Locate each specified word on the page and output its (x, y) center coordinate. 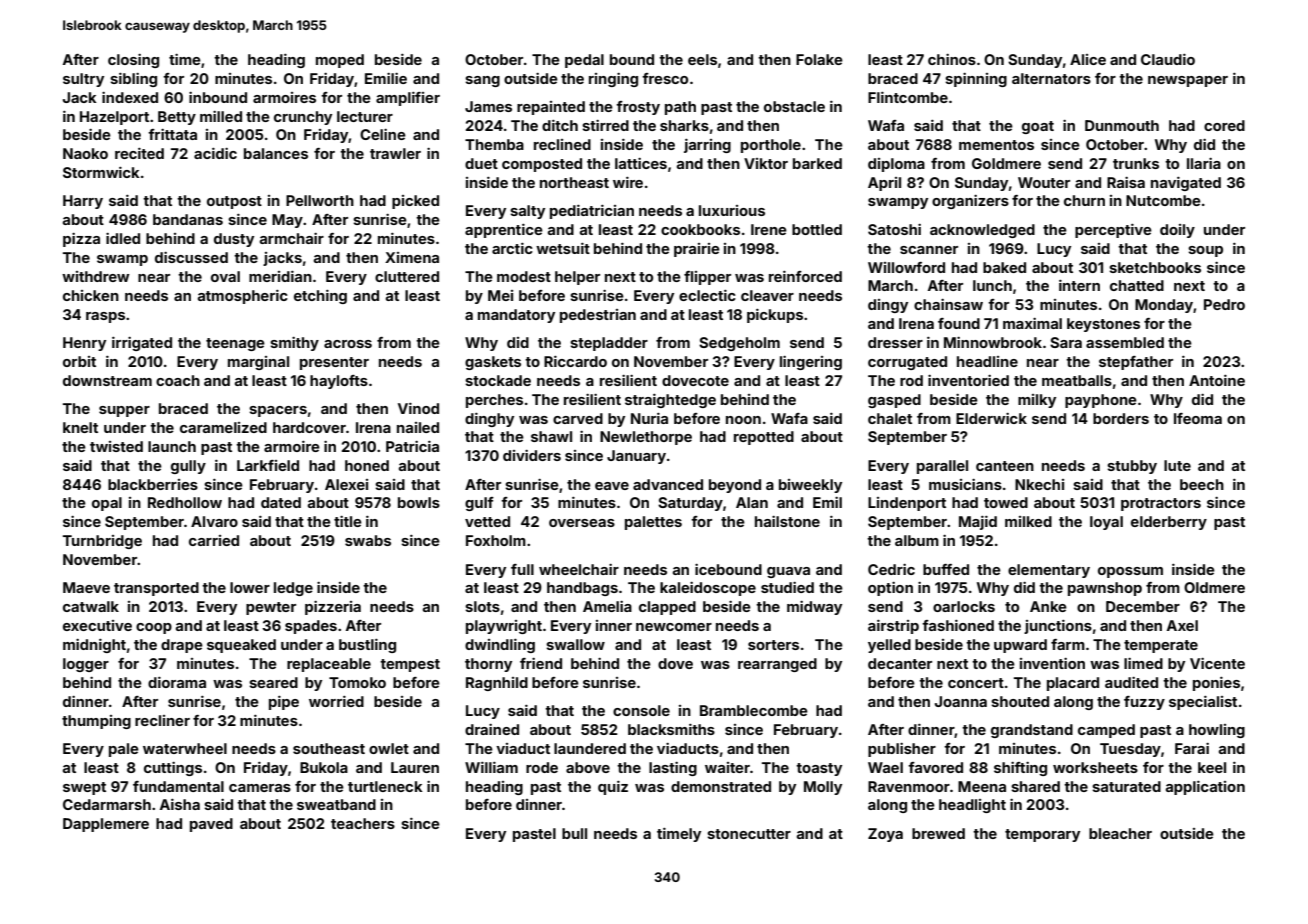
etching (320, 297)
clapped (667, 608)
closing (133, 61)
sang (482, 81)
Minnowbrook (993, 342)
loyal (1106, 523)
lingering (811, 363)
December (1143, 606)
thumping (96, 722)
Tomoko (357, 682)
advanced (668, 484)
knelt (80, 427)
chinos (952, 59)
